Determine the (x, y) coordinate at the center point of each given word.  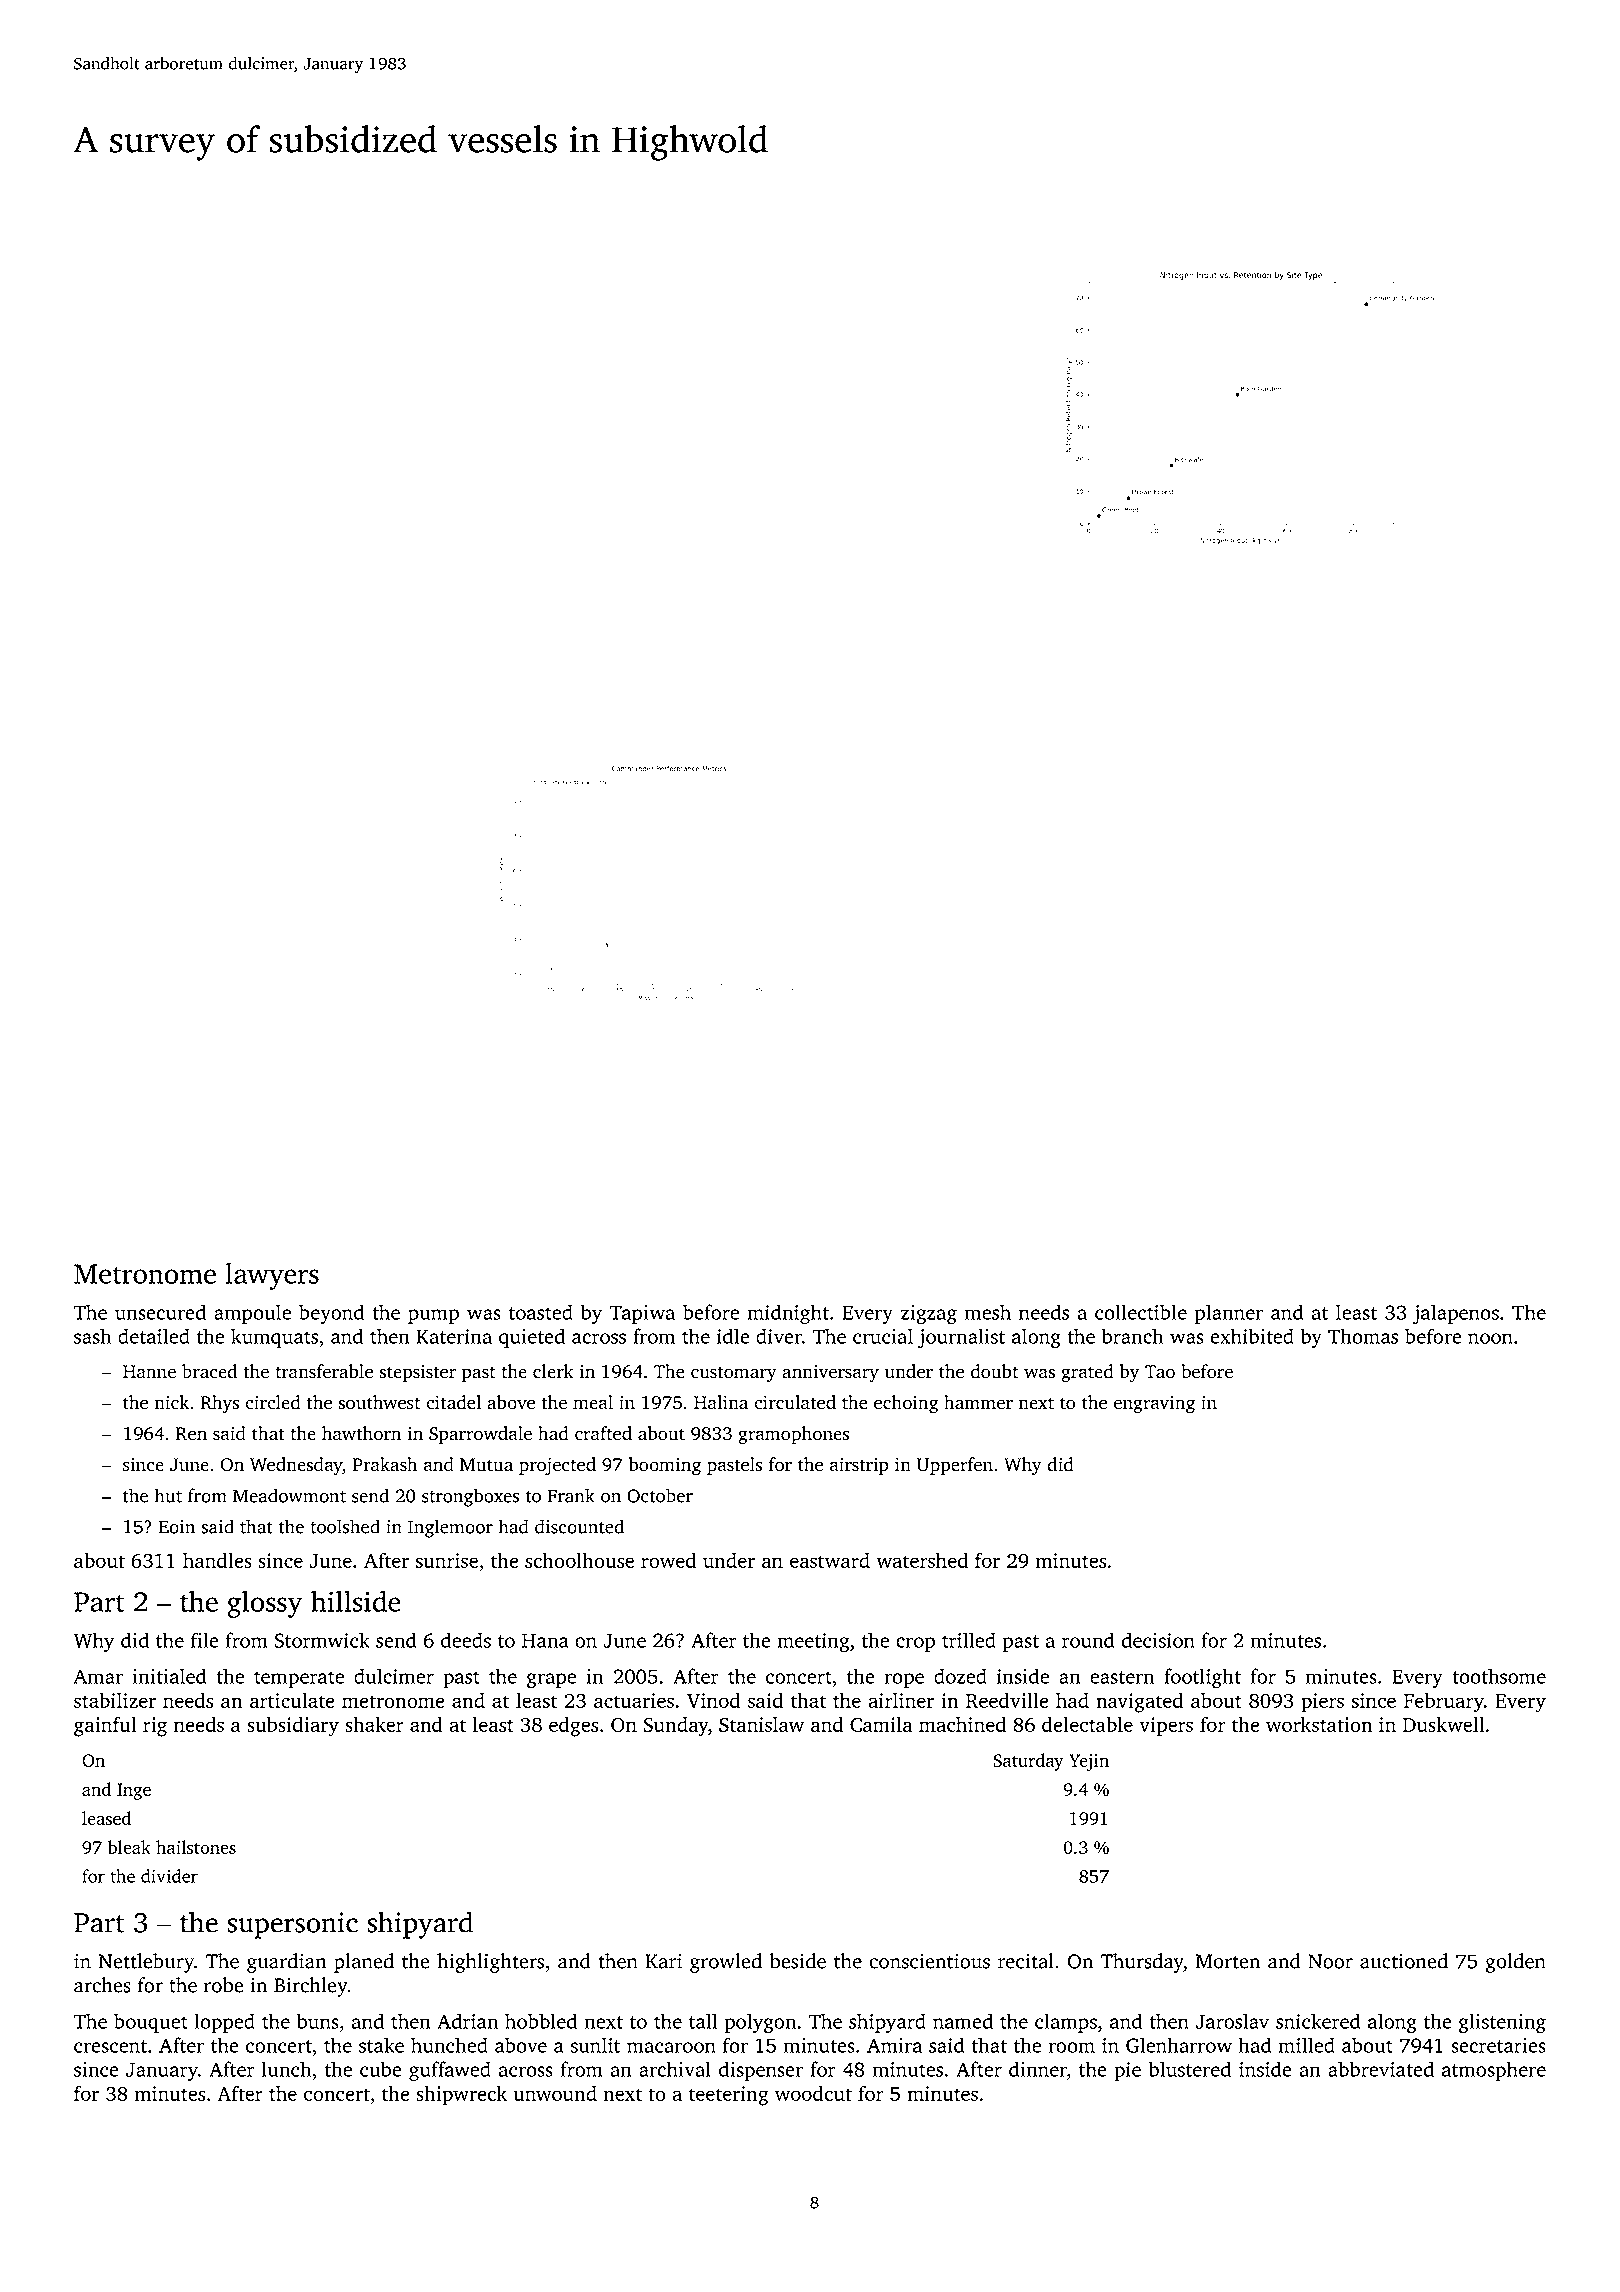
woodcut (813, 2093)
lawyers (272, 1276)
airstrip (859, 1466)
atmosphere (1494, 2071)
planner (1229, 1314)
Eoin (177, 1527)
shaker (374, 1724)
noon (1490, 1338)
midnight (788, 1314)
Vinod (713, 1700)
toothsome (1499, 1676)
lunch (286, 2069)
